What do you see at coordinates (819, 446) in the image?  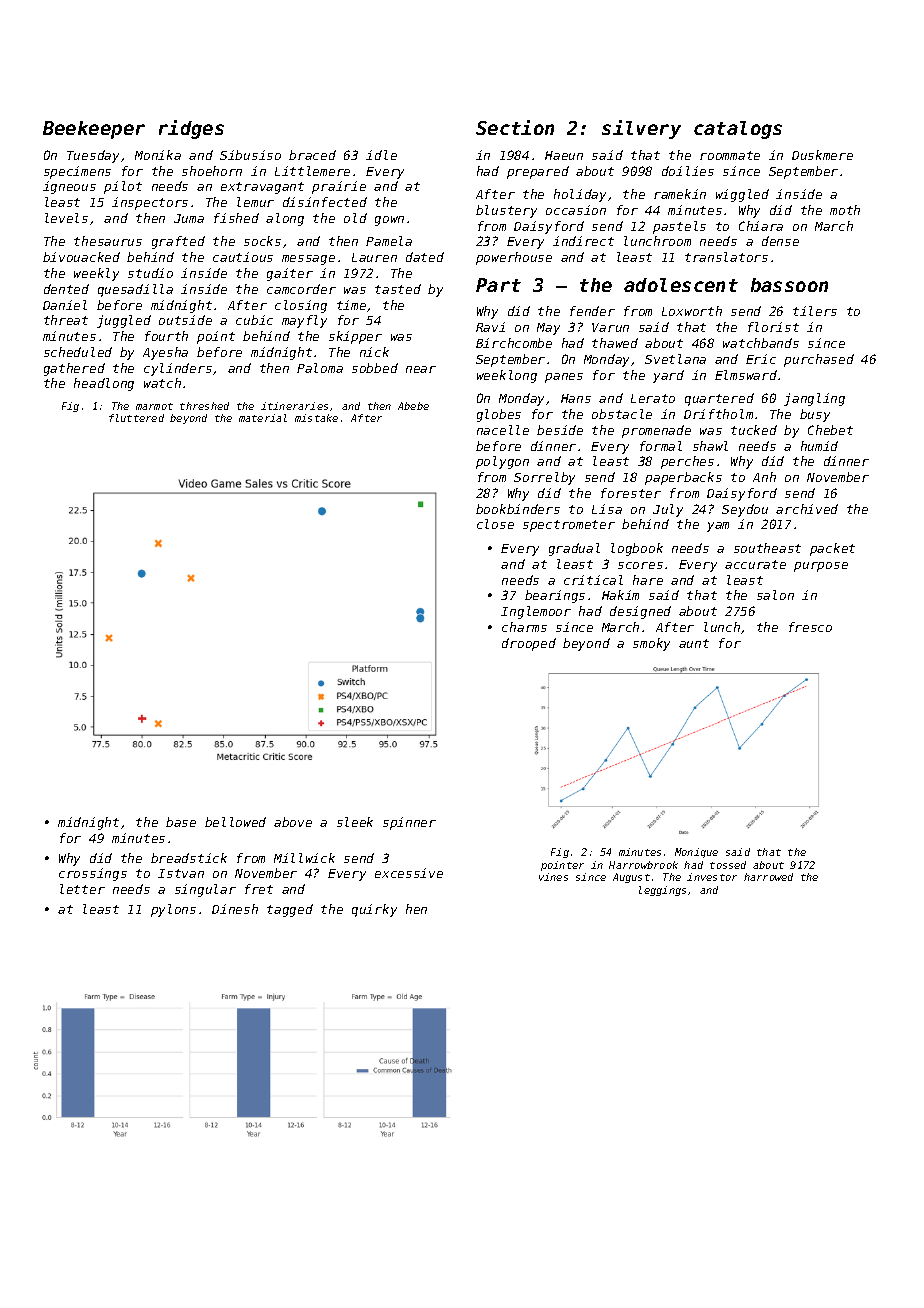 I see `humid` at bounding box center [819, 446].
